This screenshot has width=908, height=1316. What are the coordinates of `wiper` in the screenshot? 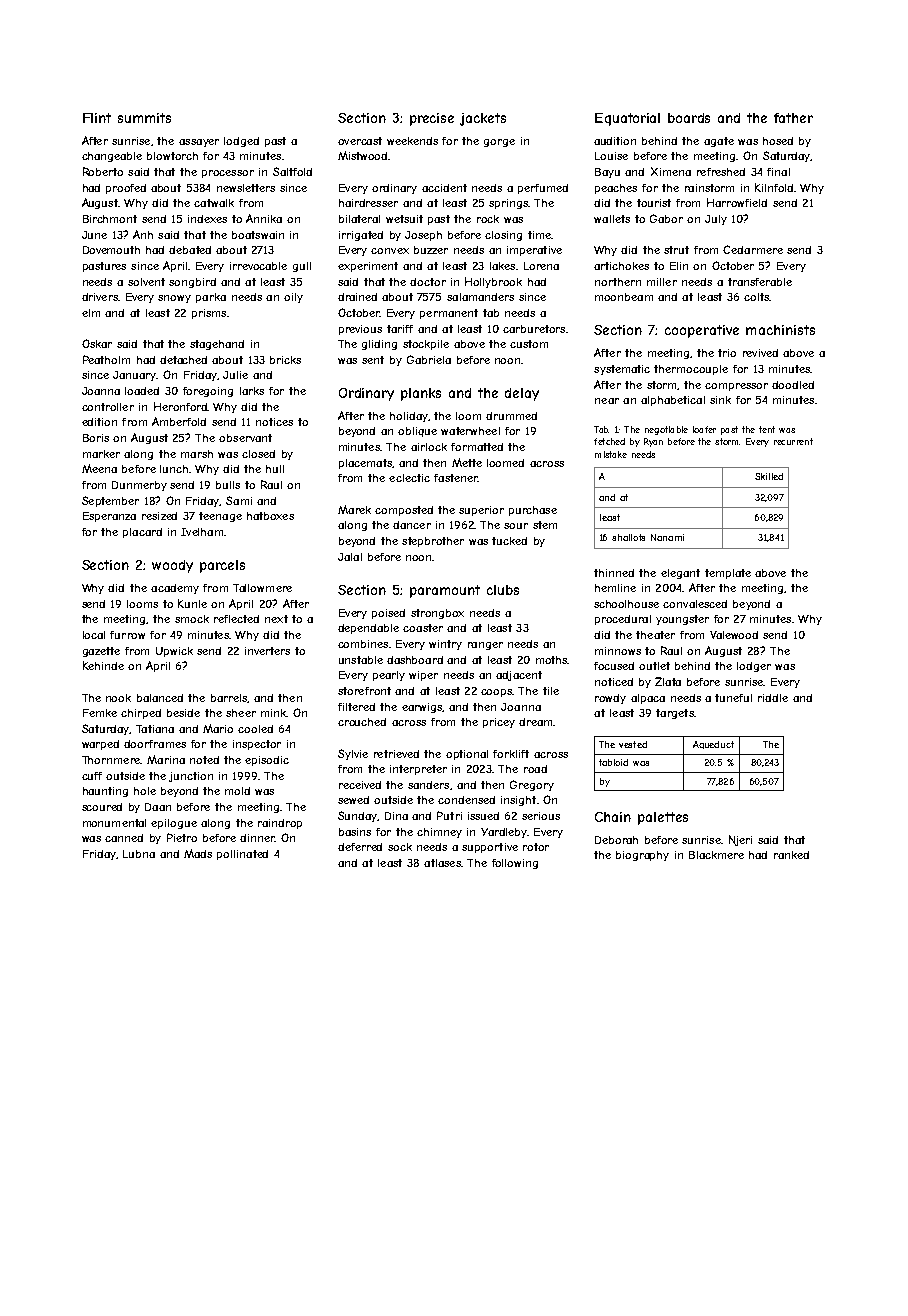 It's located at (423, 676).
